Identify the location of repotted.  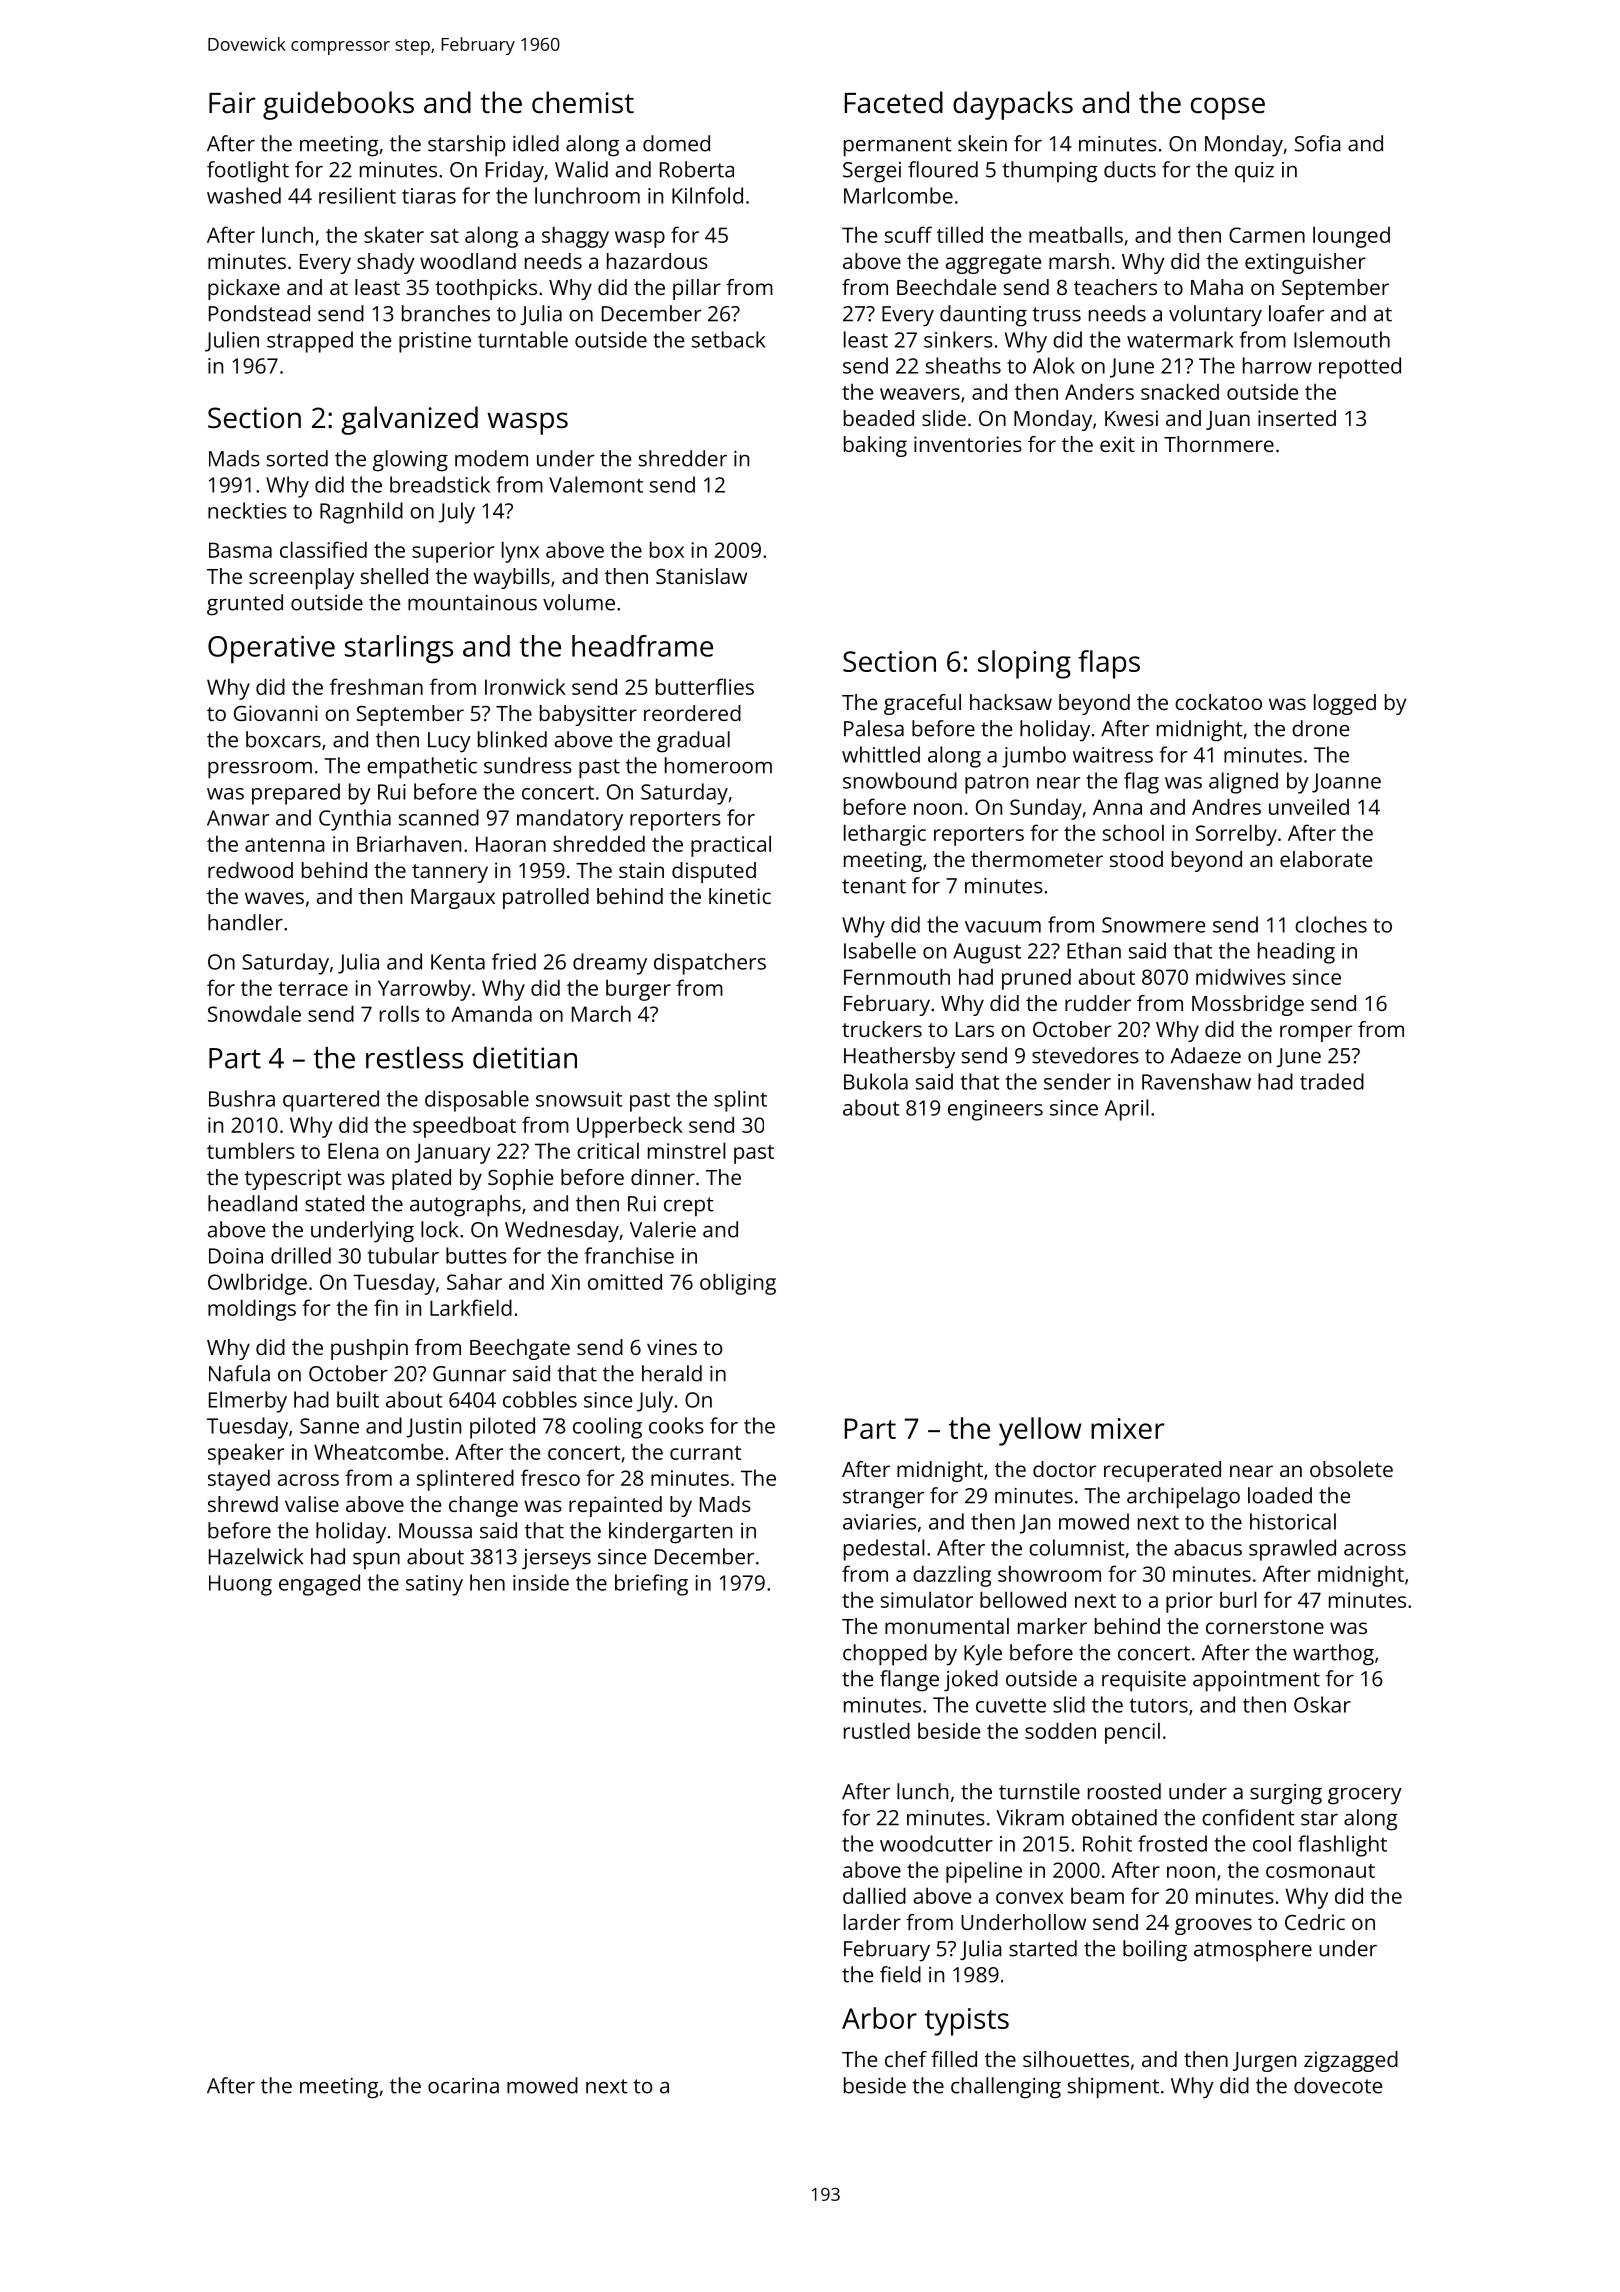
(1360, 368).
